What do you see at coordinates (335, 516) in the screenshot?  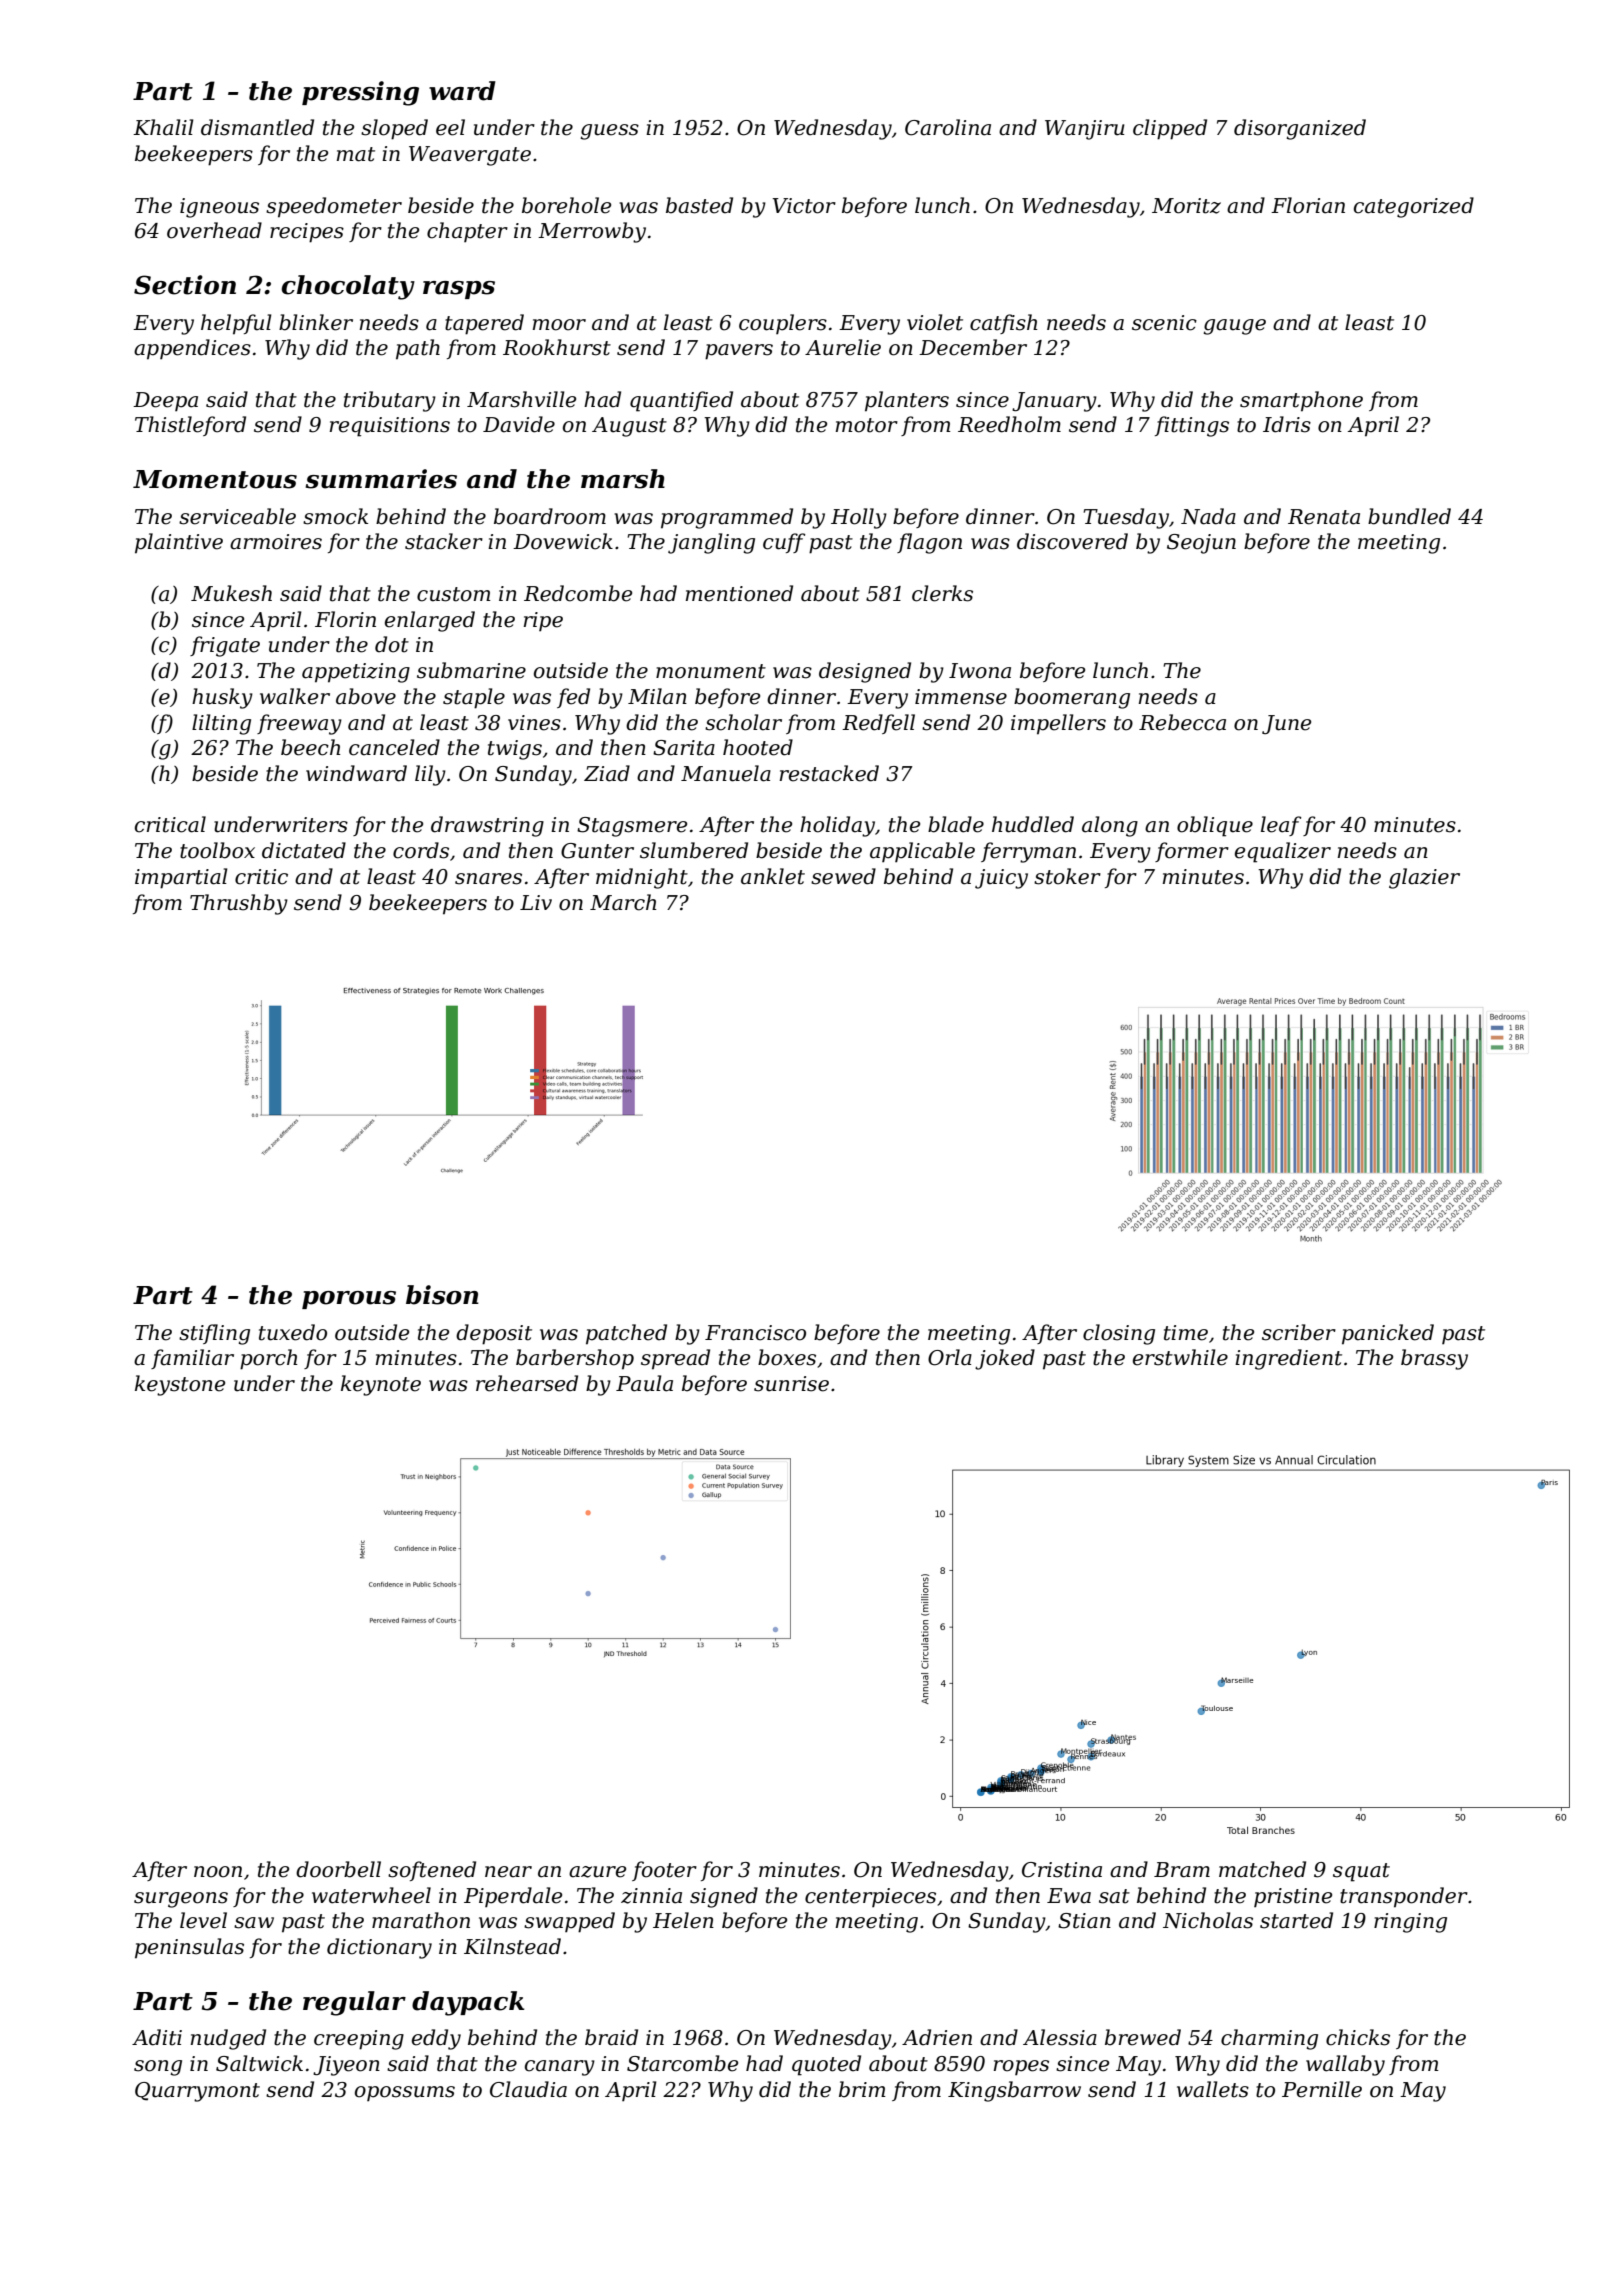 I see `smock` at bounding box center [335, 516].
